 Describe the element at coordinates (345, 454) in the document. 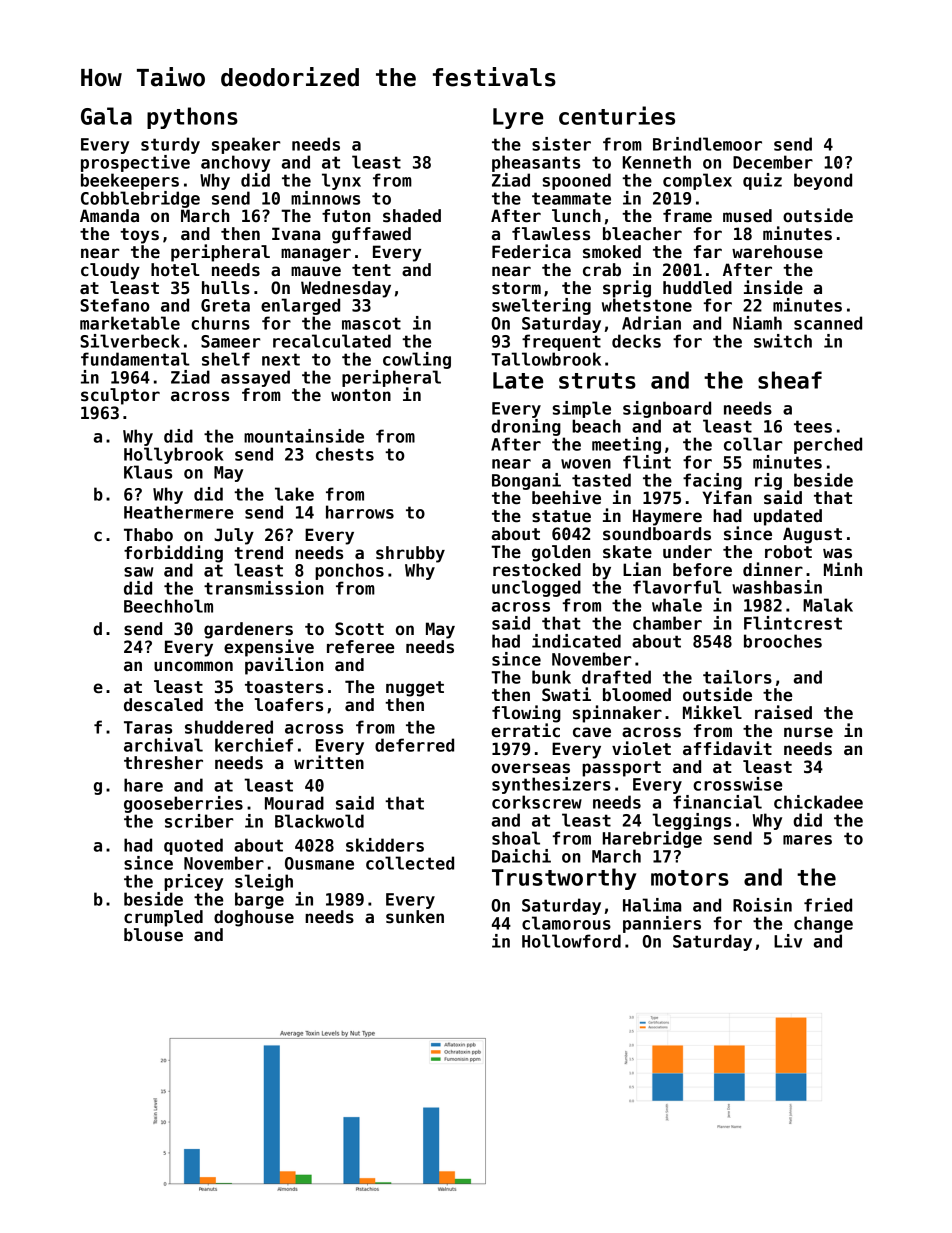

I see `chests` at that location.
